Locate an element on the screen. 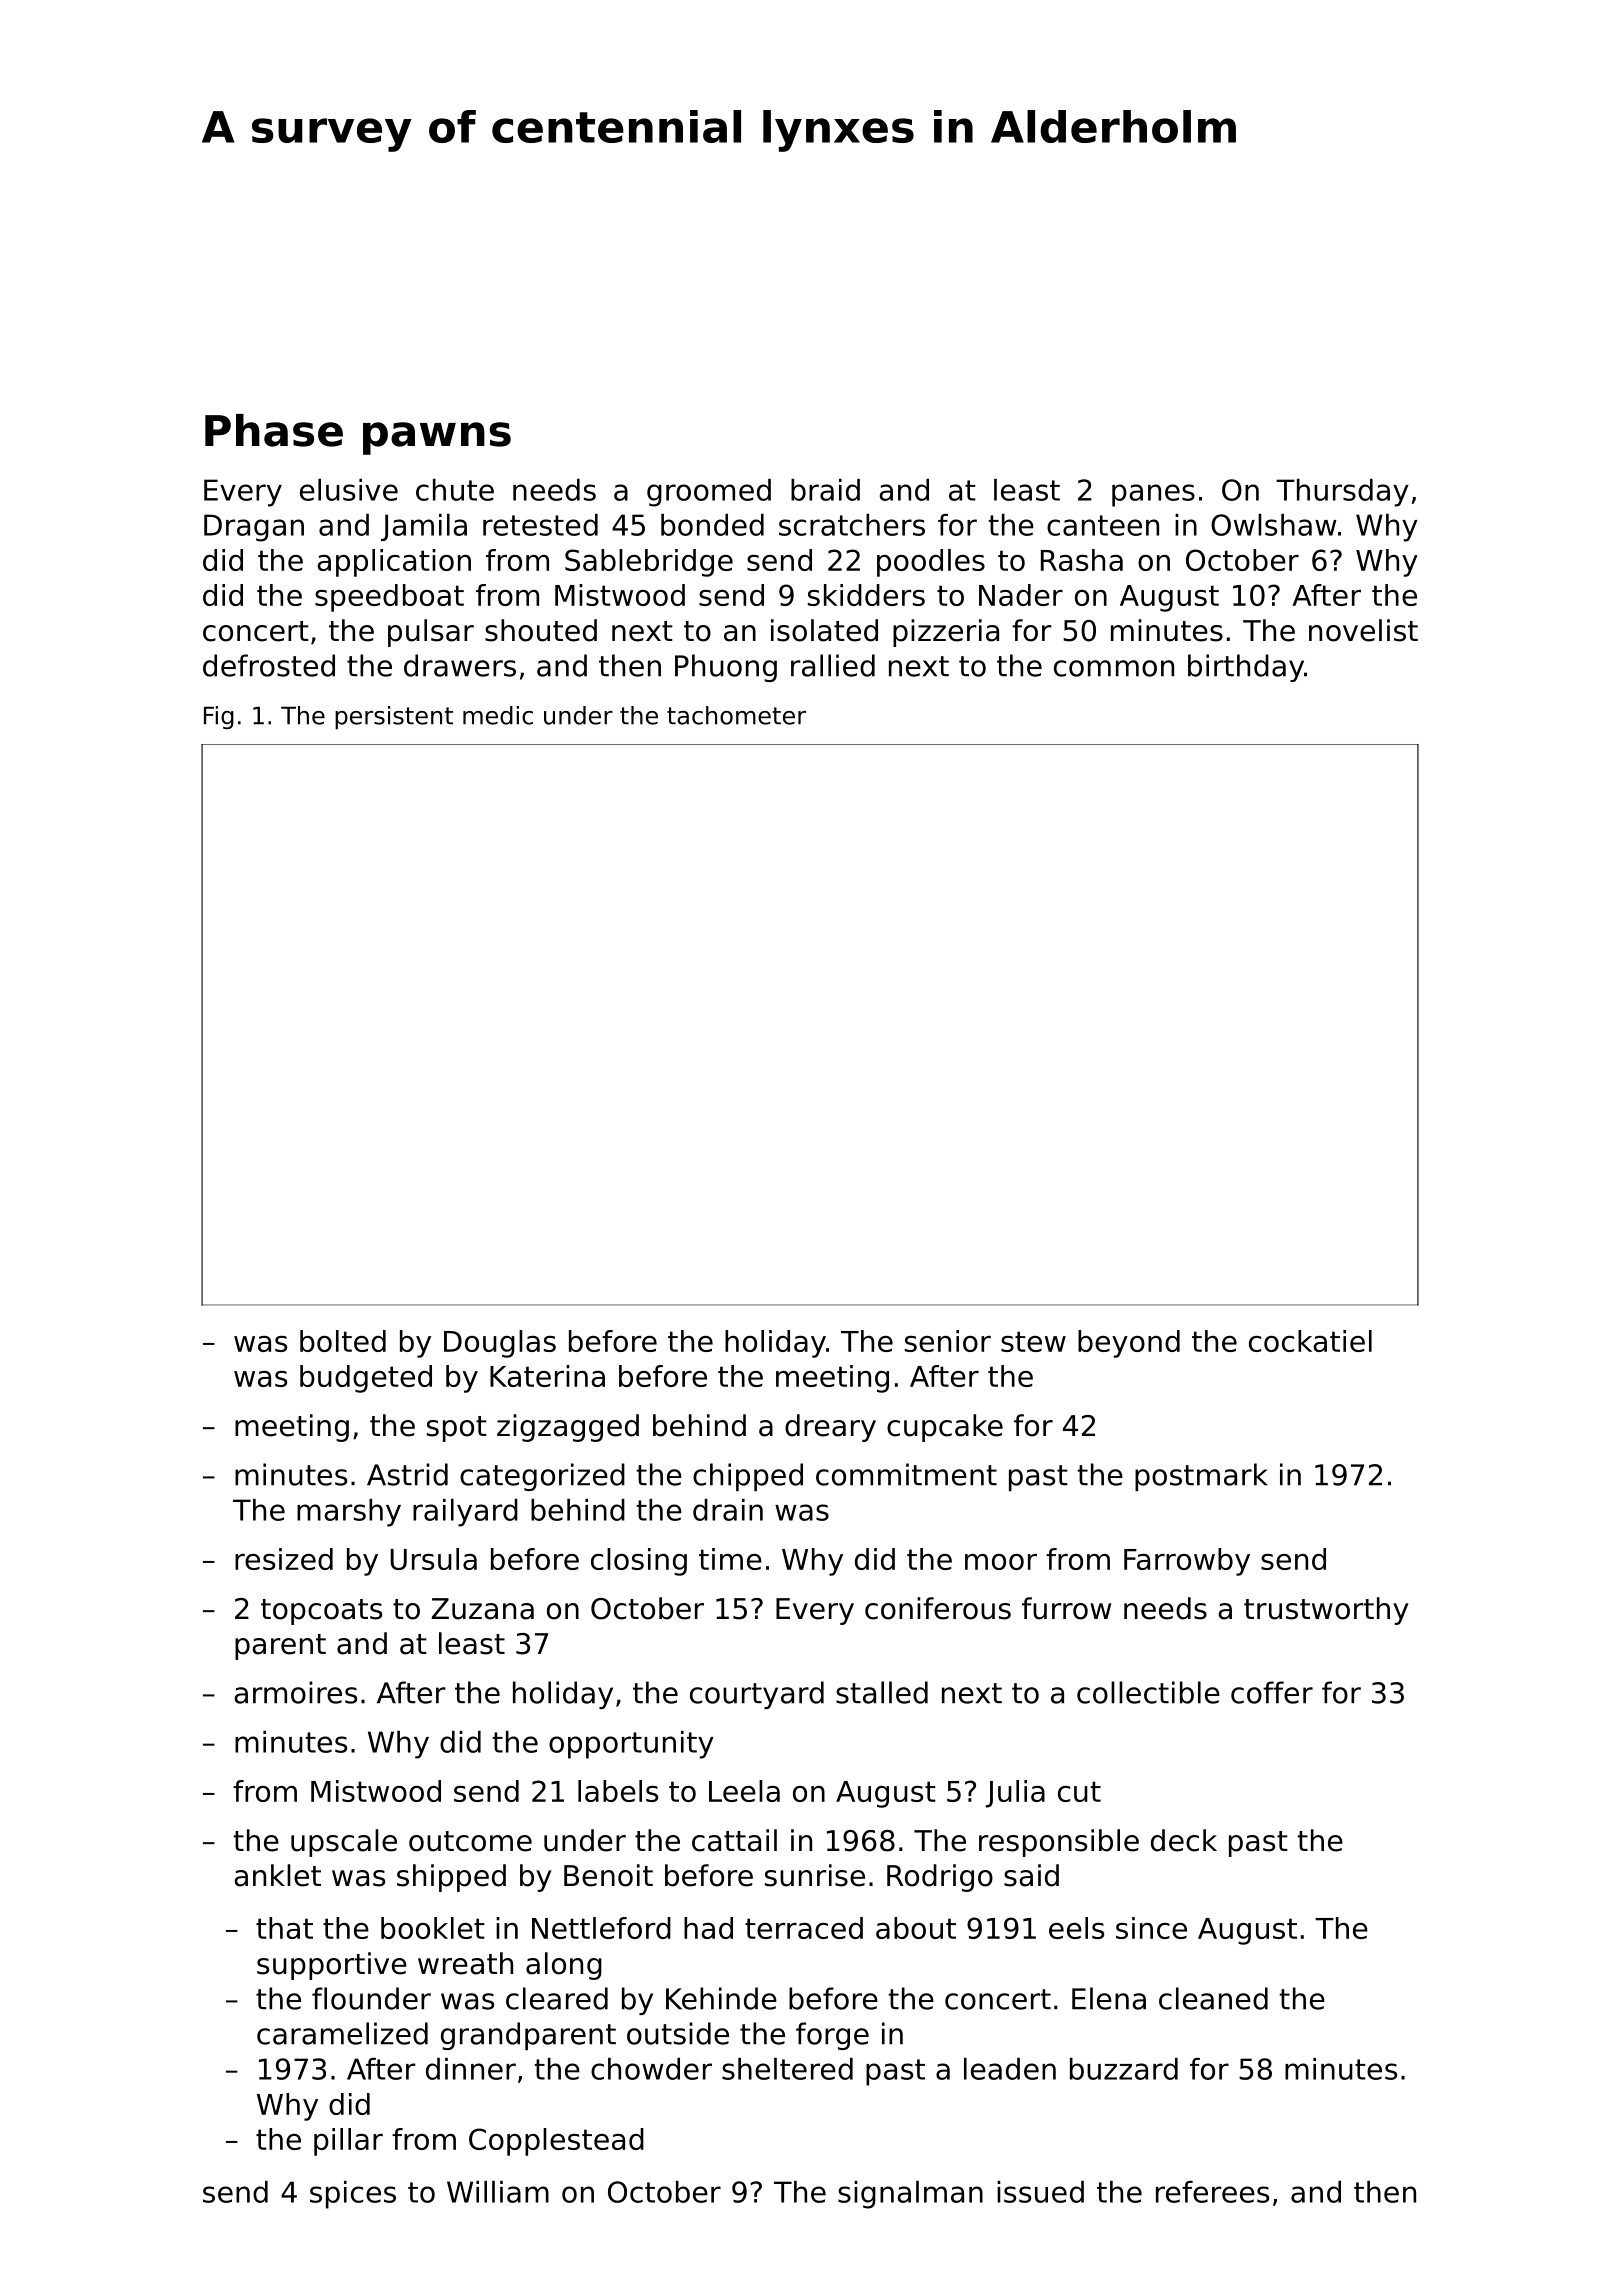 Image resolution: width=1620 pixels, height=2292 pixels. deck is located at coordinates (1184, 1840).
